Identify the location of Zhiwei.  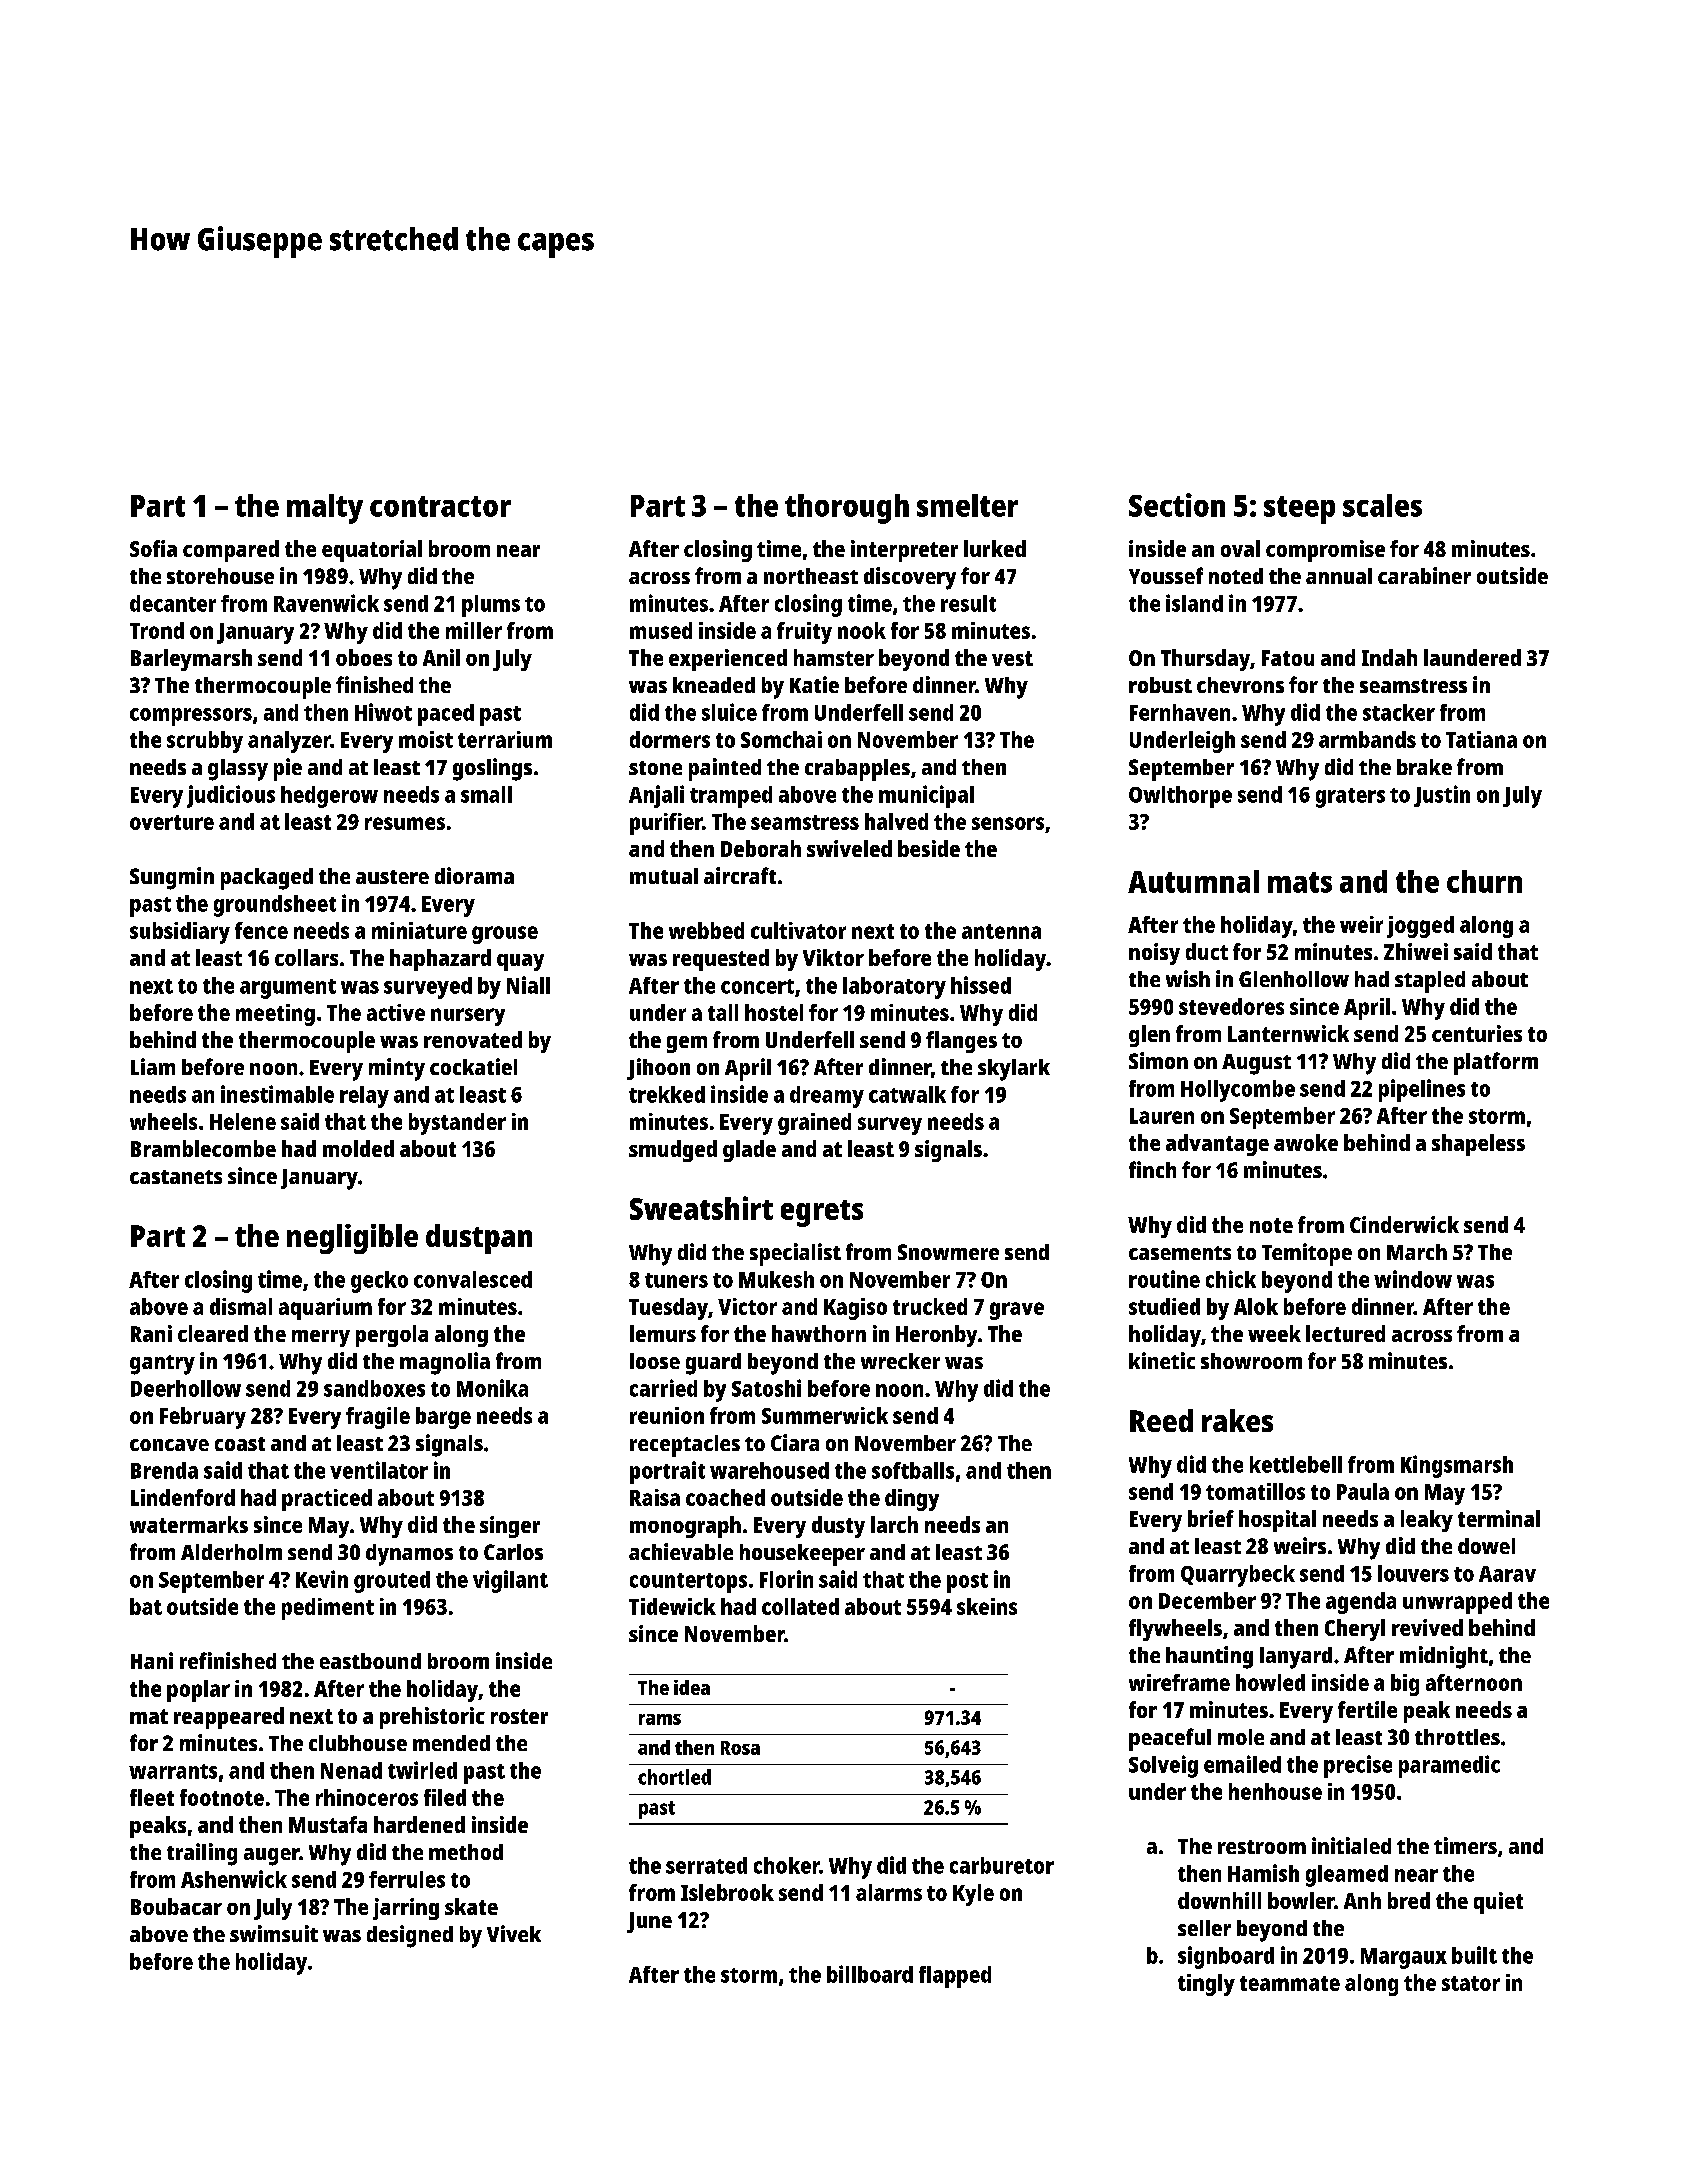
(1416, 951).
